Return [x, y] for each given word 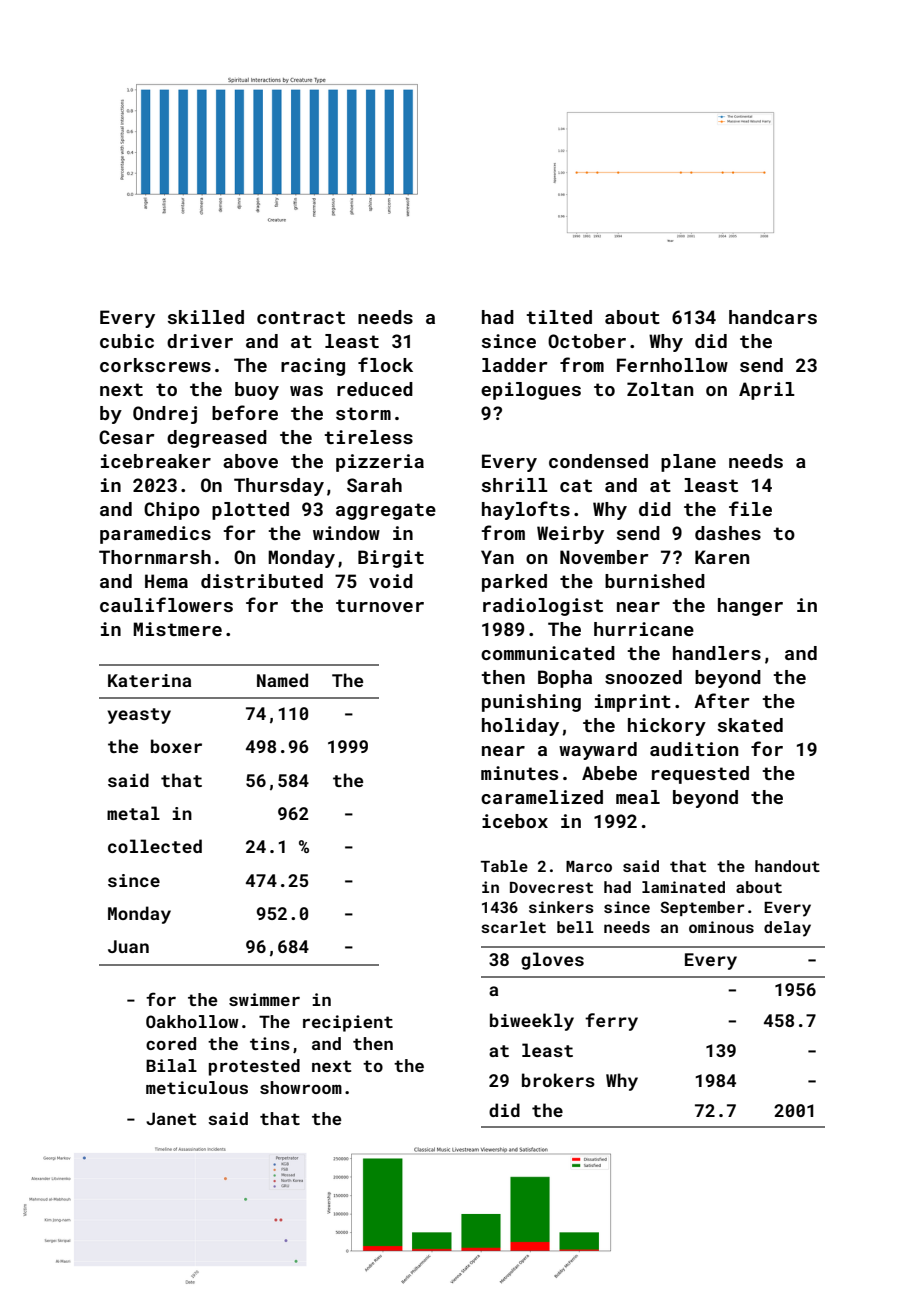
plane [688, 463]
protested [254, 1067]
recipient [348, 1023]
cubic [127, 341]
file [750, 508]
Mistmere [177, 629]
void [391, 581]
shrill [515, 485]
